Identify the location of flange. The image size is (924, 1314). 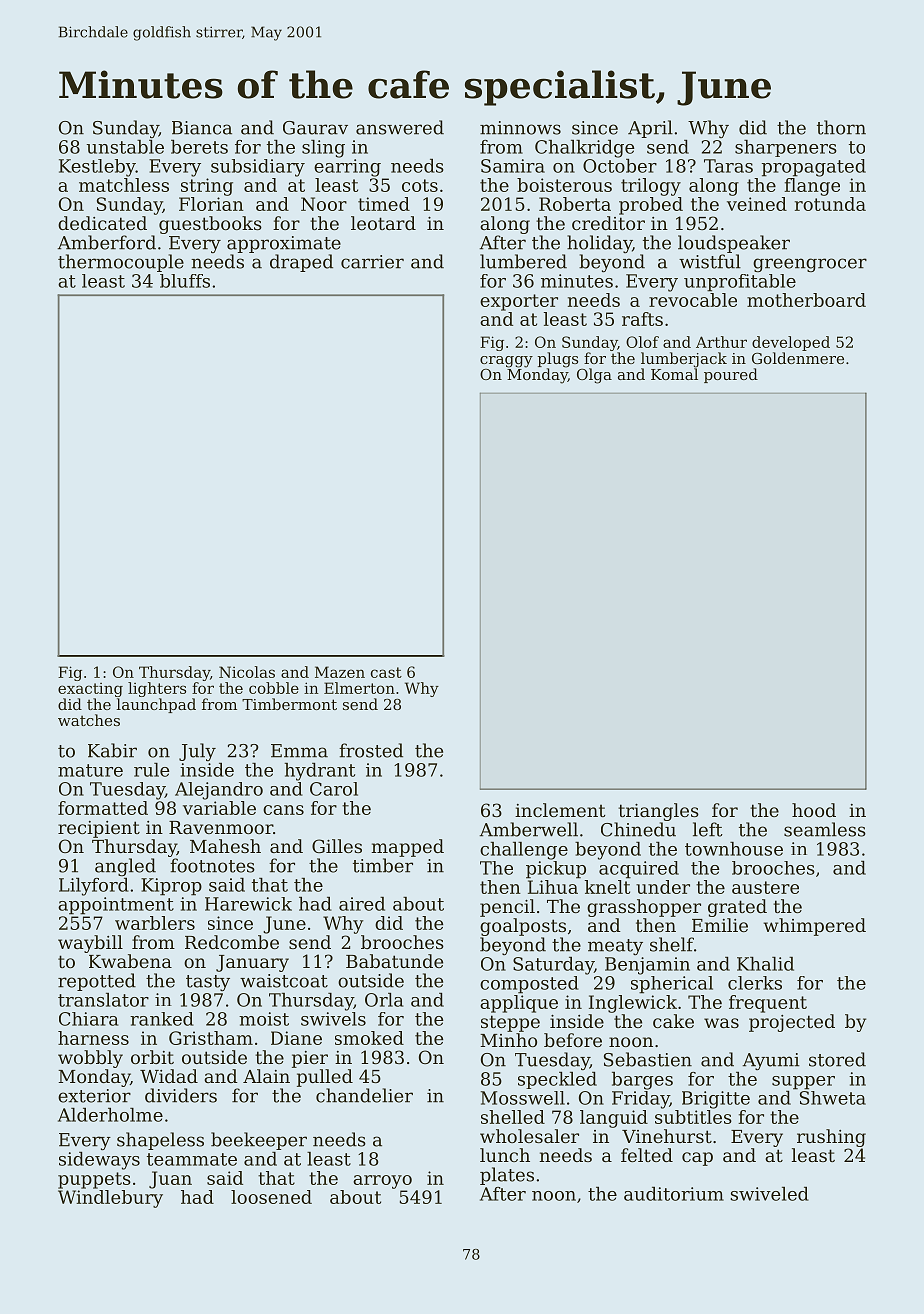
(812, 187).
